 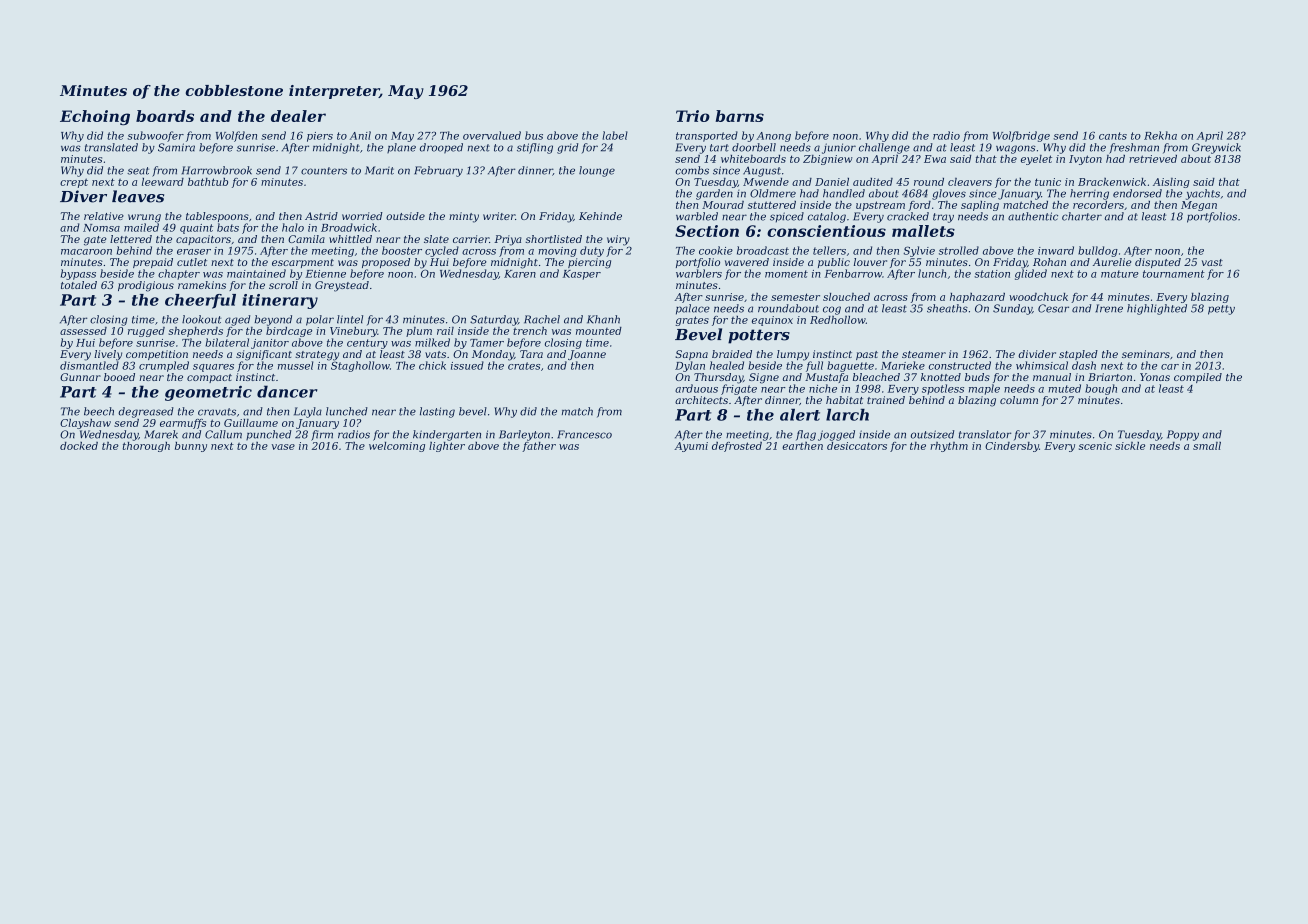 What do you see at coordinates (520, 274) in the screenshot?
I see `Karen` at bounding box center [520, 274].
